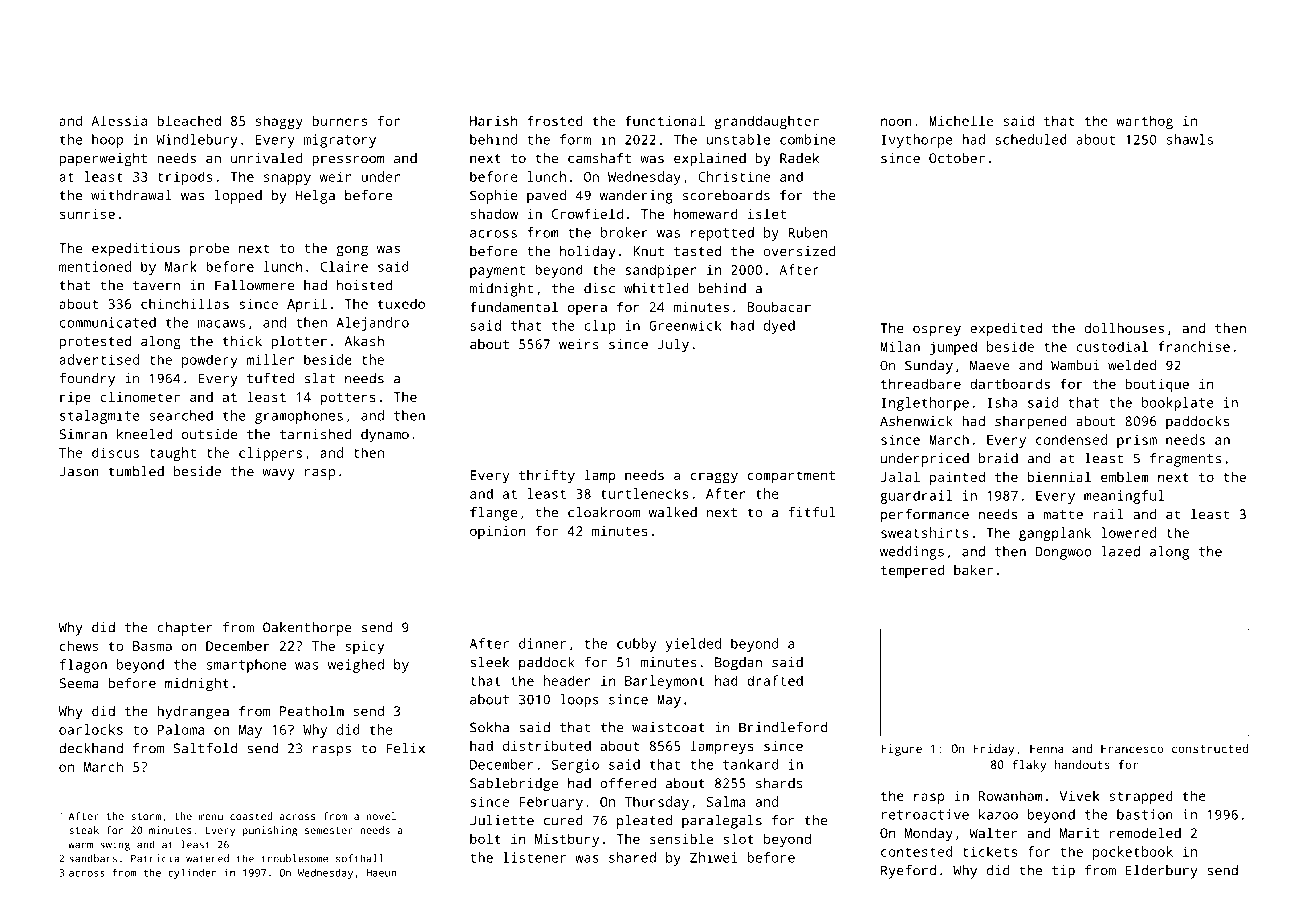  What do you see at coordinates (973, 569) in the page?
I see `baker` at bounding box center [973, 569].
